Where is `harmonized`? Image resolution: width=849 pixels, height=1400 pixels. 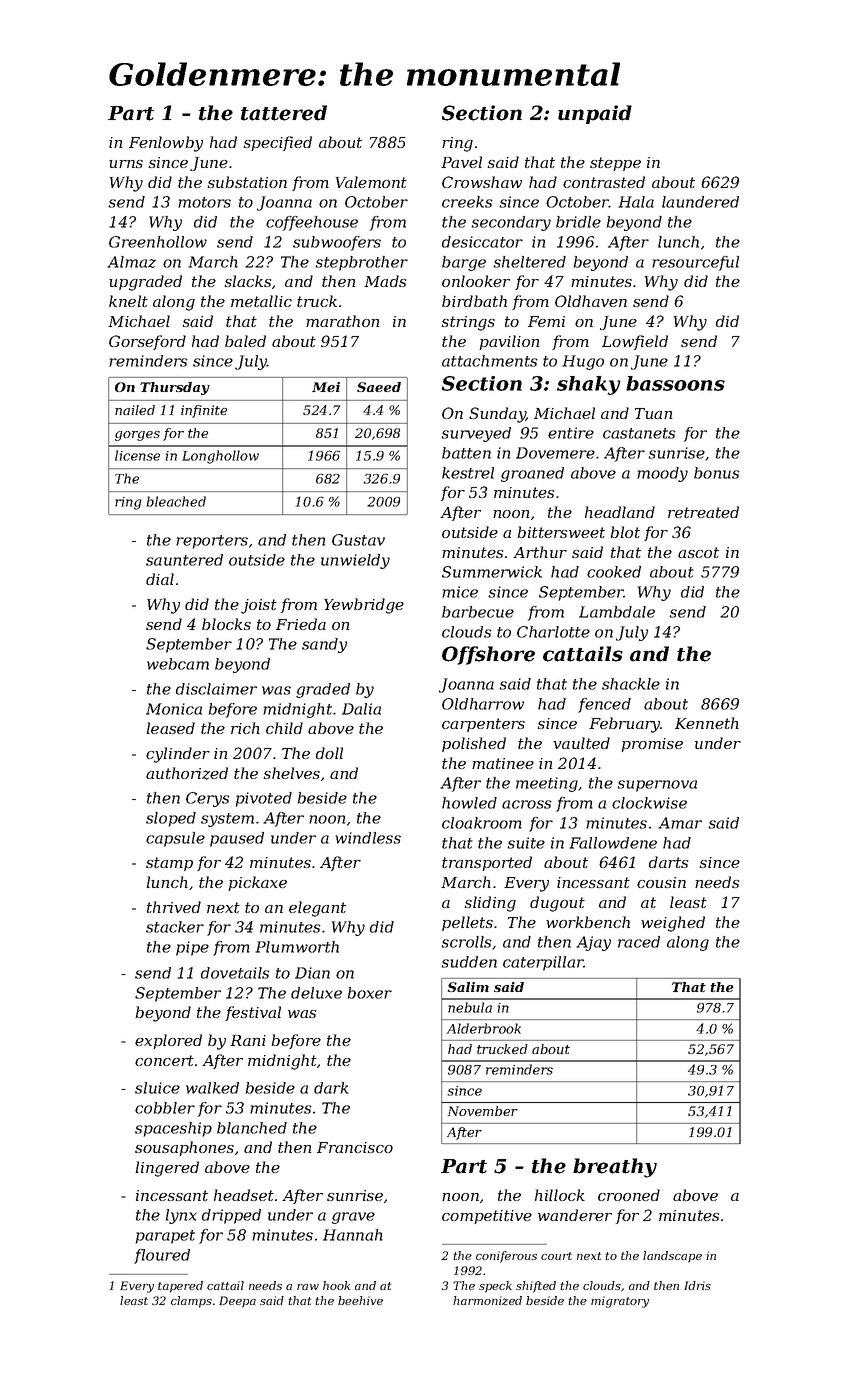
harmonized is located at coordinates (487, 1301).
